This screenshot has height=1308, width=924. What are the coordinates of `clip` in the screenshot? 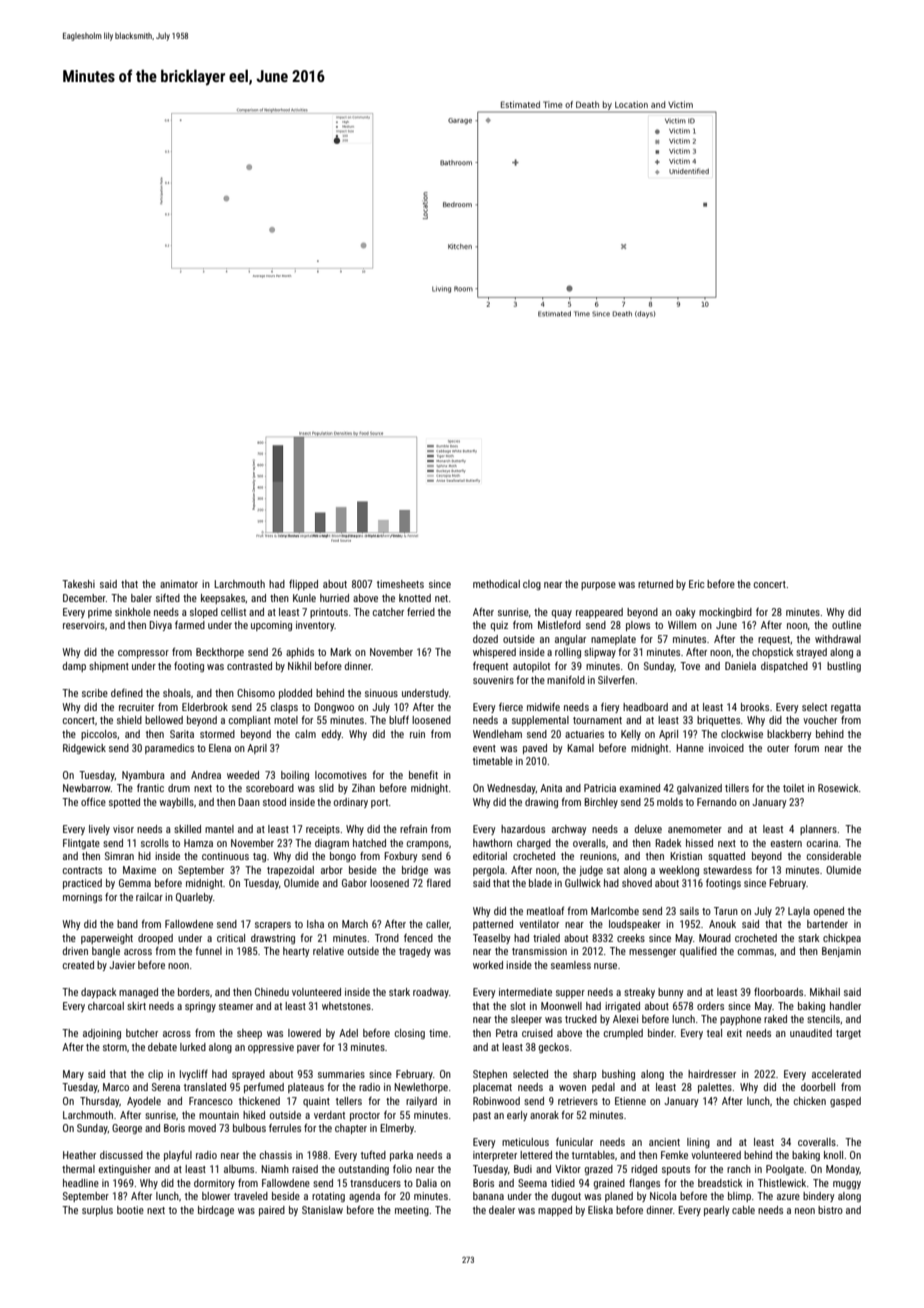 It's located at (155, 1075).
